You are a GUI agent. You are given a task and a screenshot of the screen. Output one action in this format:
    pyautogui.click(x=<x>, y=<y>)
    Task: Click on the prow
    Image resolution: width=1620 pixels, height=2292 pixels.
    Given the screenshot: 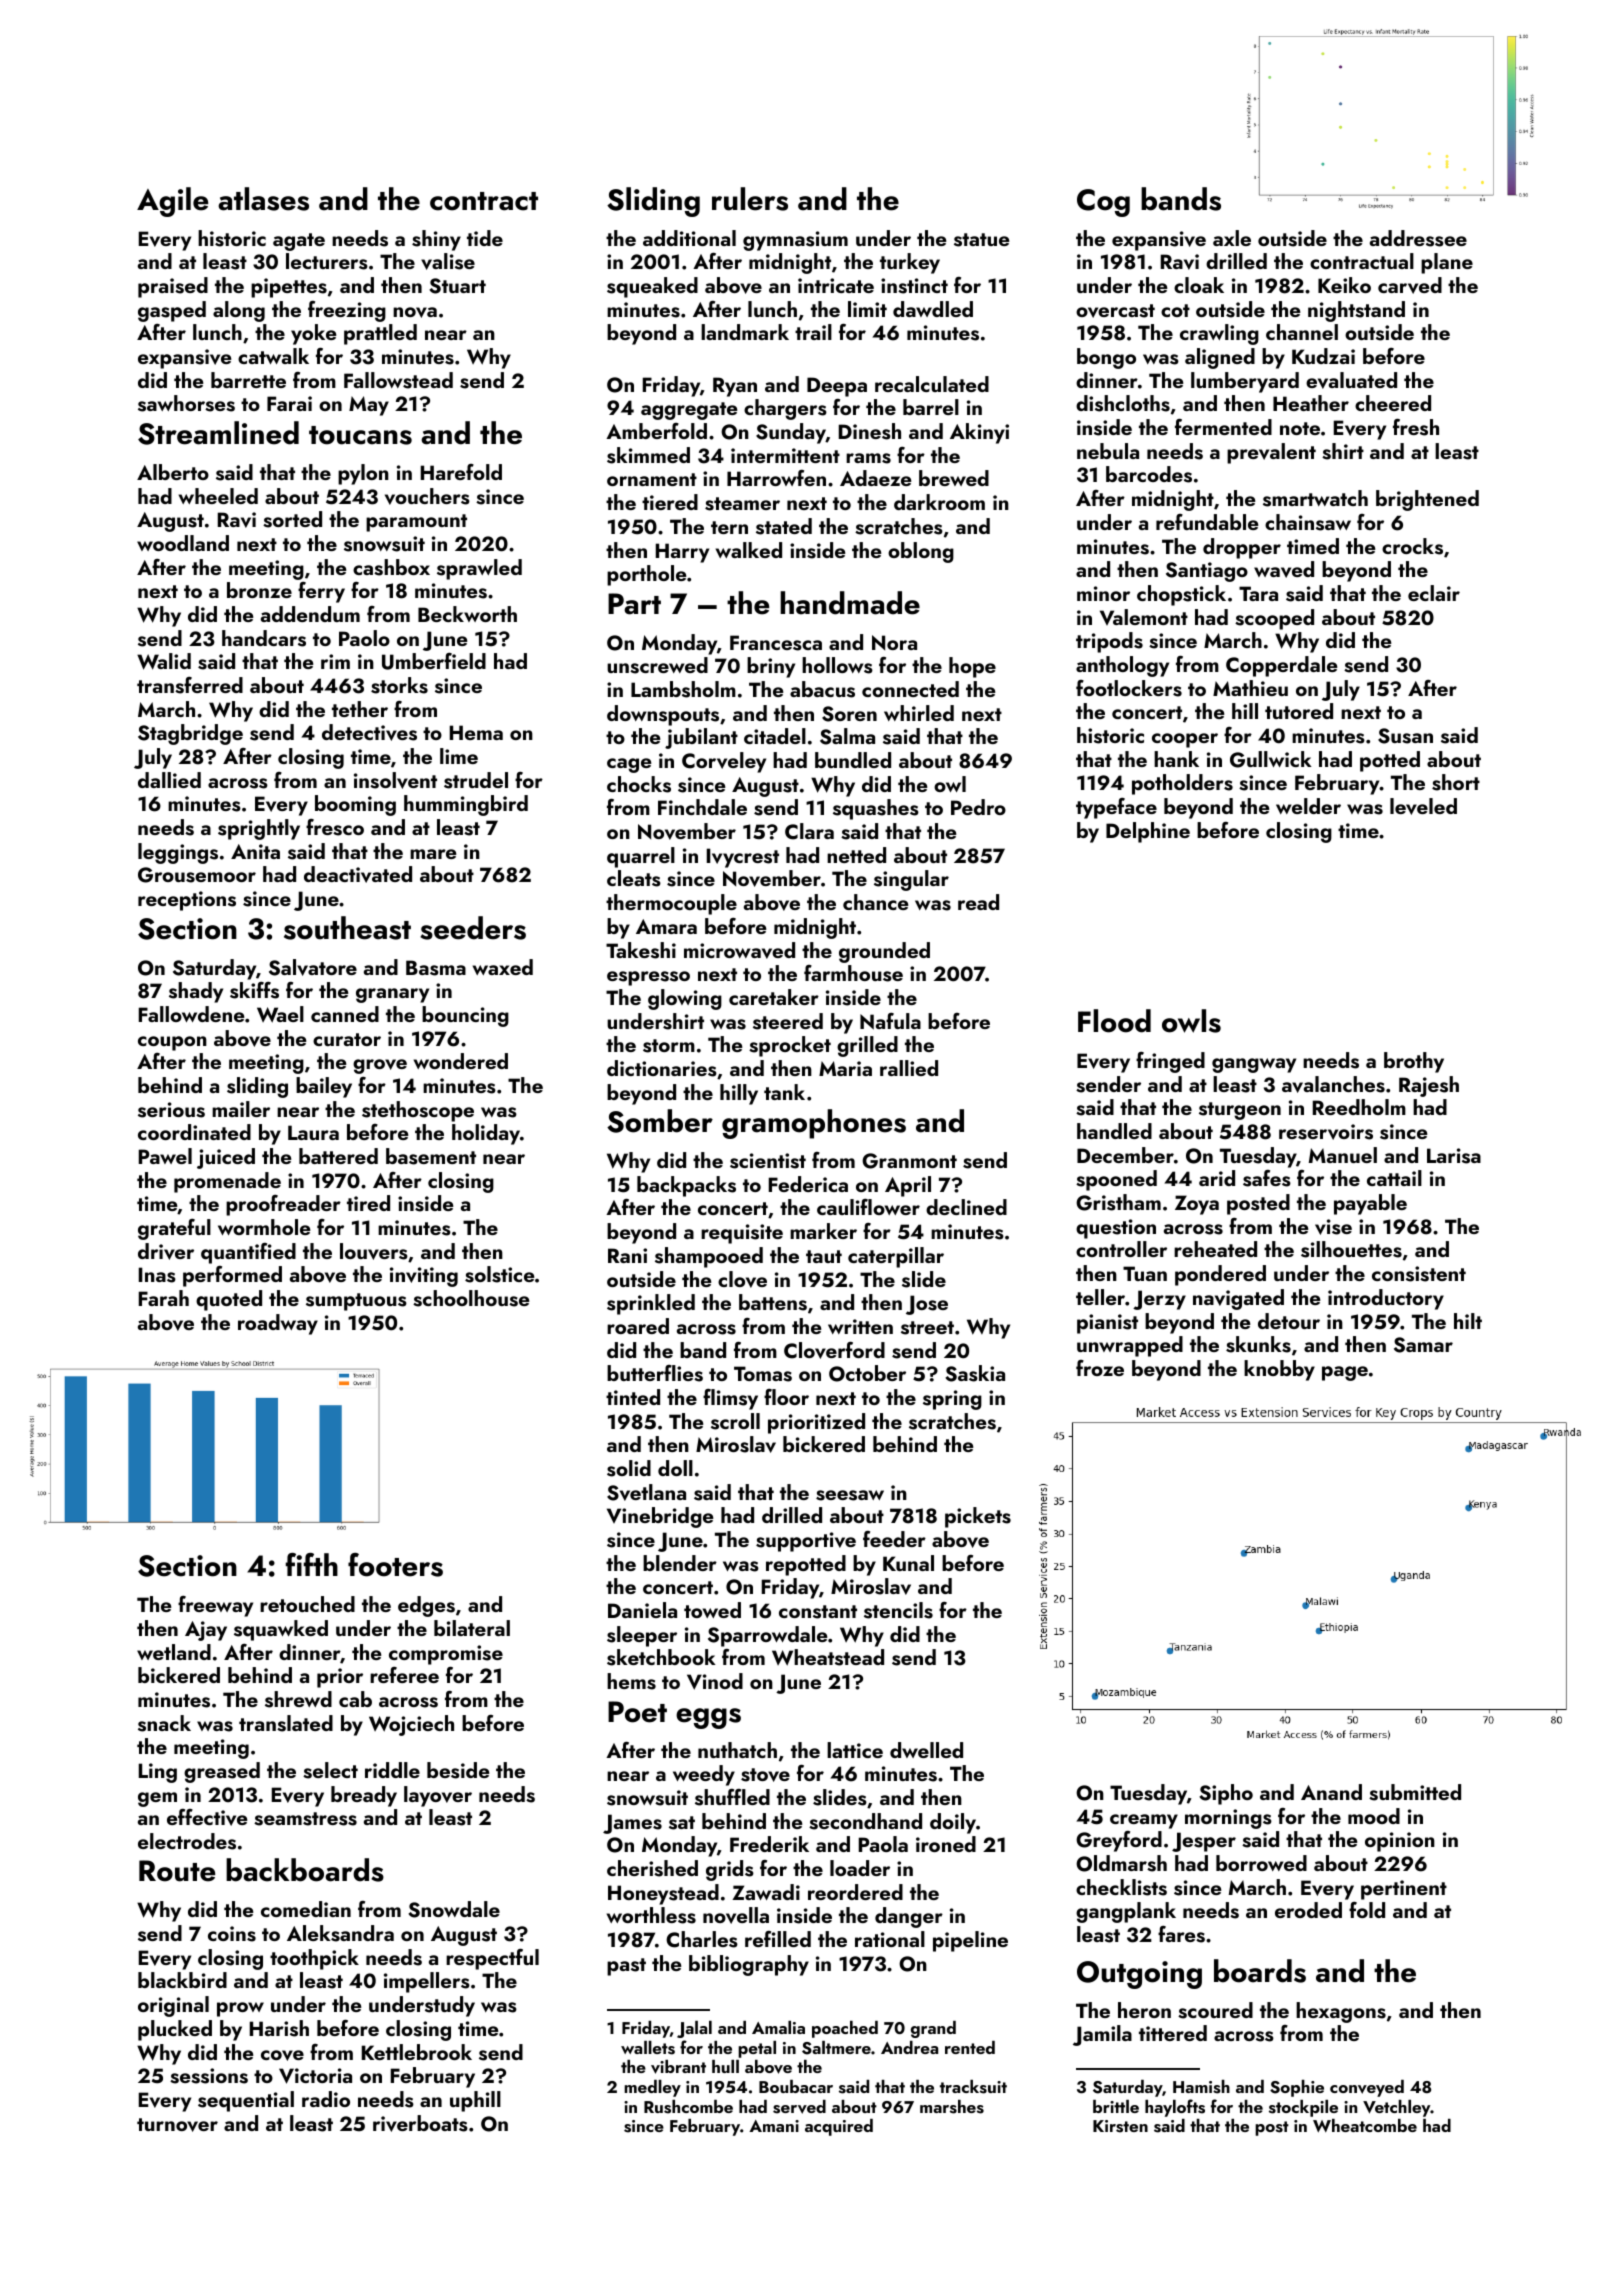 What is the action you would take?
    pyautogui.click(x=240, y=2009)
